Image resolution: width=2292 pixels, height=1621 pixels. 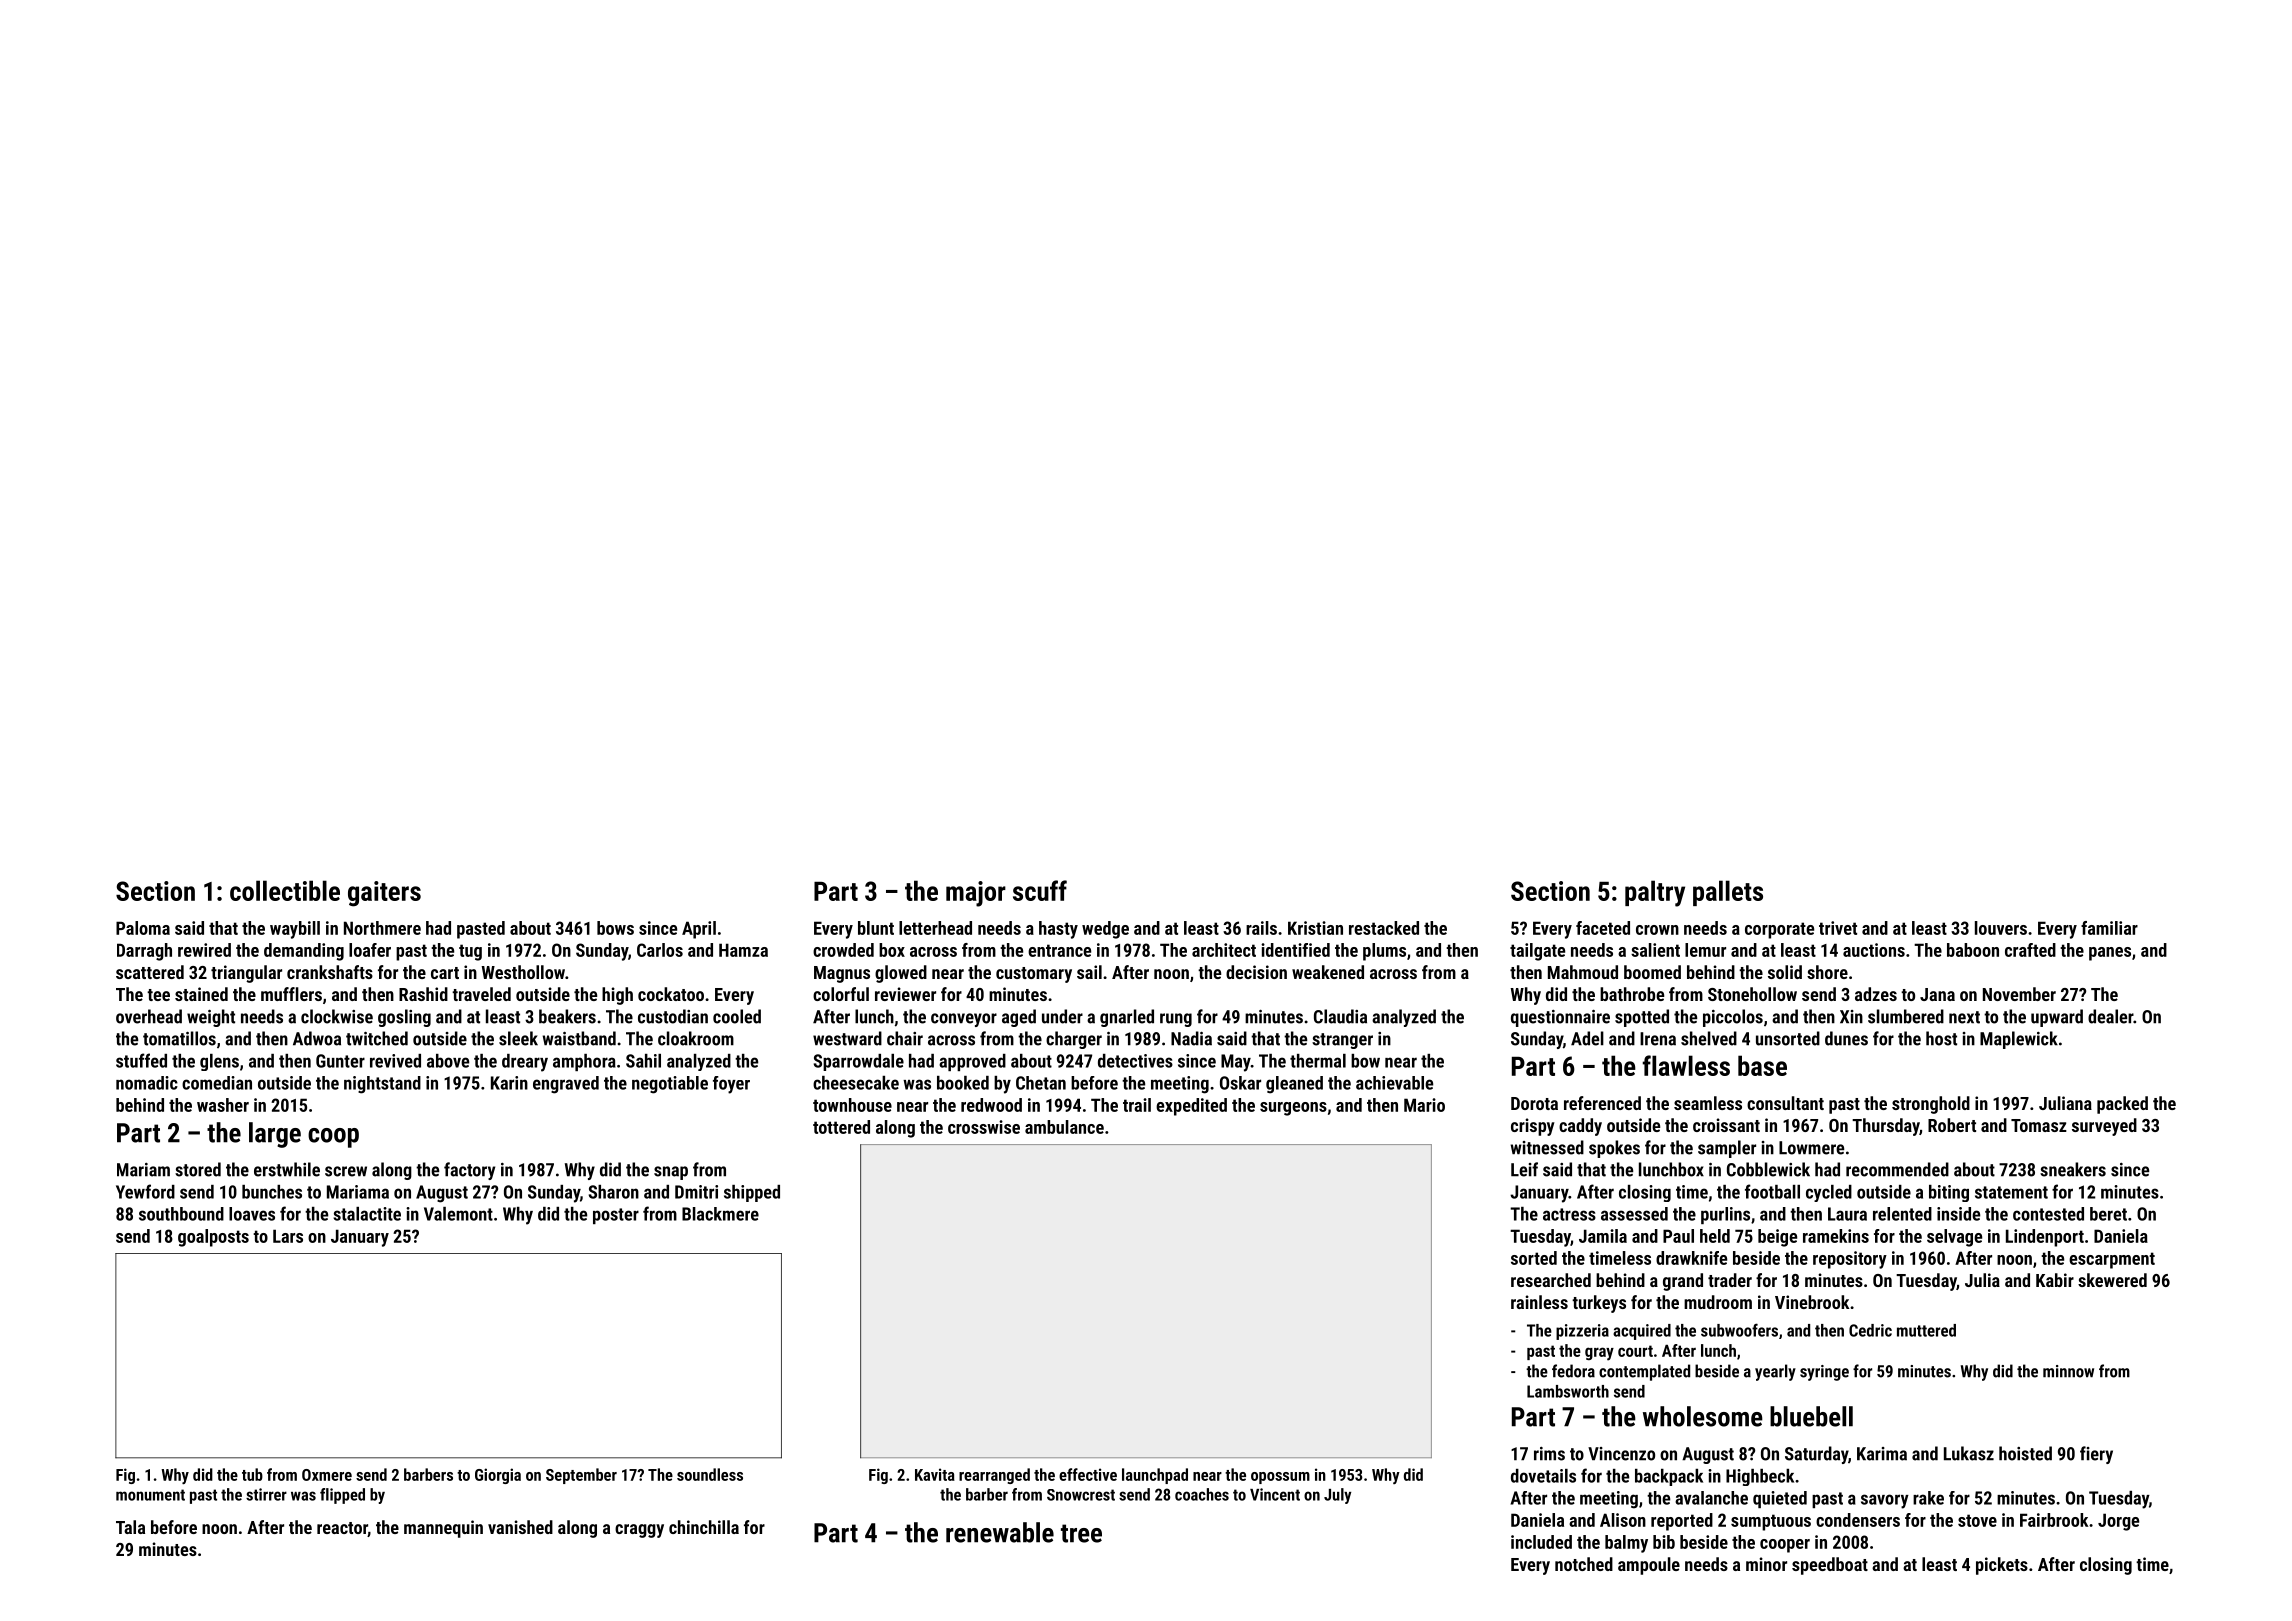 What do you see at coordinates (1337, 1496) in the image?
I see `July` at bounding box center [1337, 1496].
